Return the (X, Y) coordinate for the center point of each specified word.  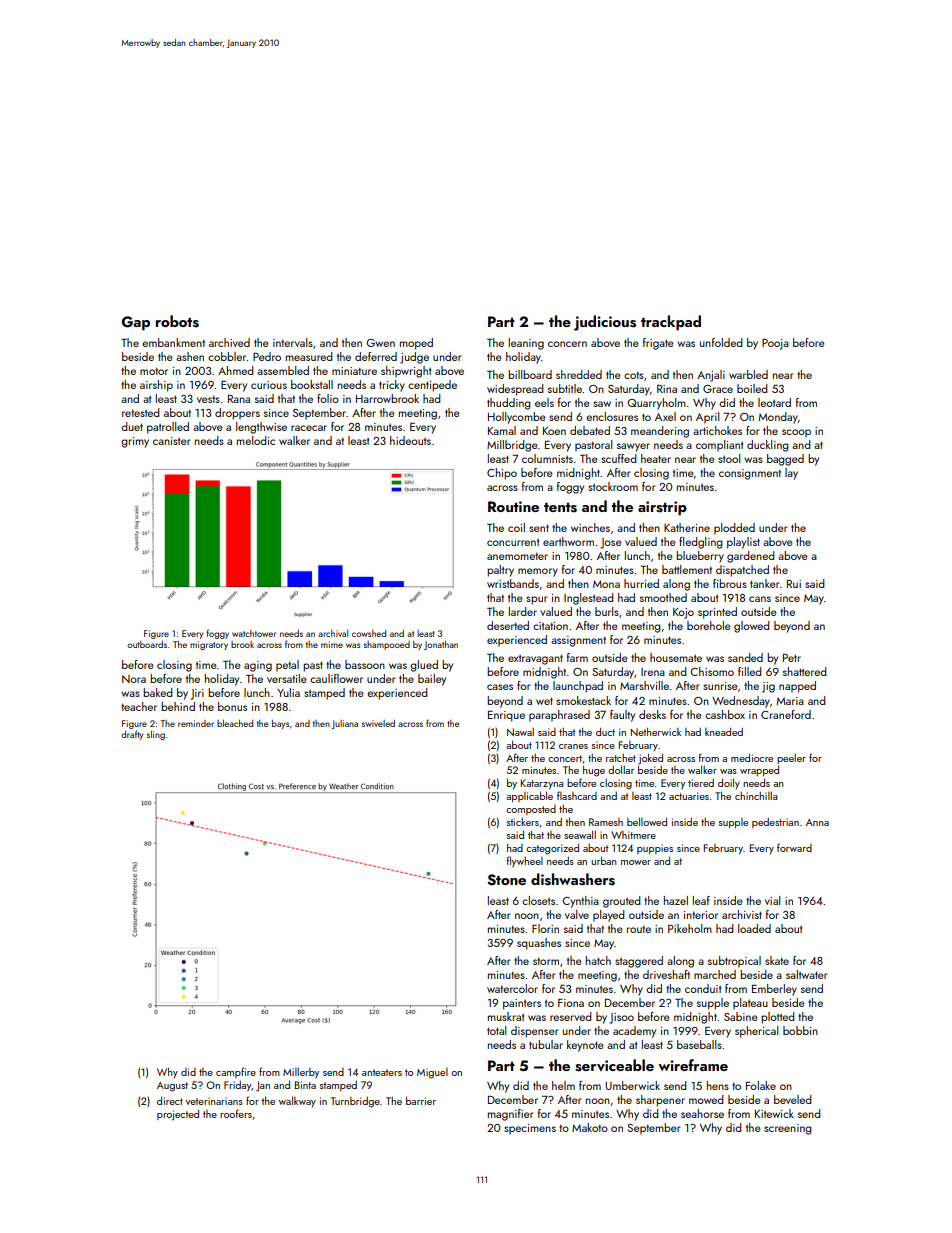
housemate (676, 657)
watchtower (254, 633)
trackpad (671, 323)
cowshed (369, 633)
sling (156, 735)
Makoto (590, 1127)
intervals (293, 342)
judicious (605, 323)
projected (178, 1115)
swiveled (378, 723)
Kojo (683, 613)
